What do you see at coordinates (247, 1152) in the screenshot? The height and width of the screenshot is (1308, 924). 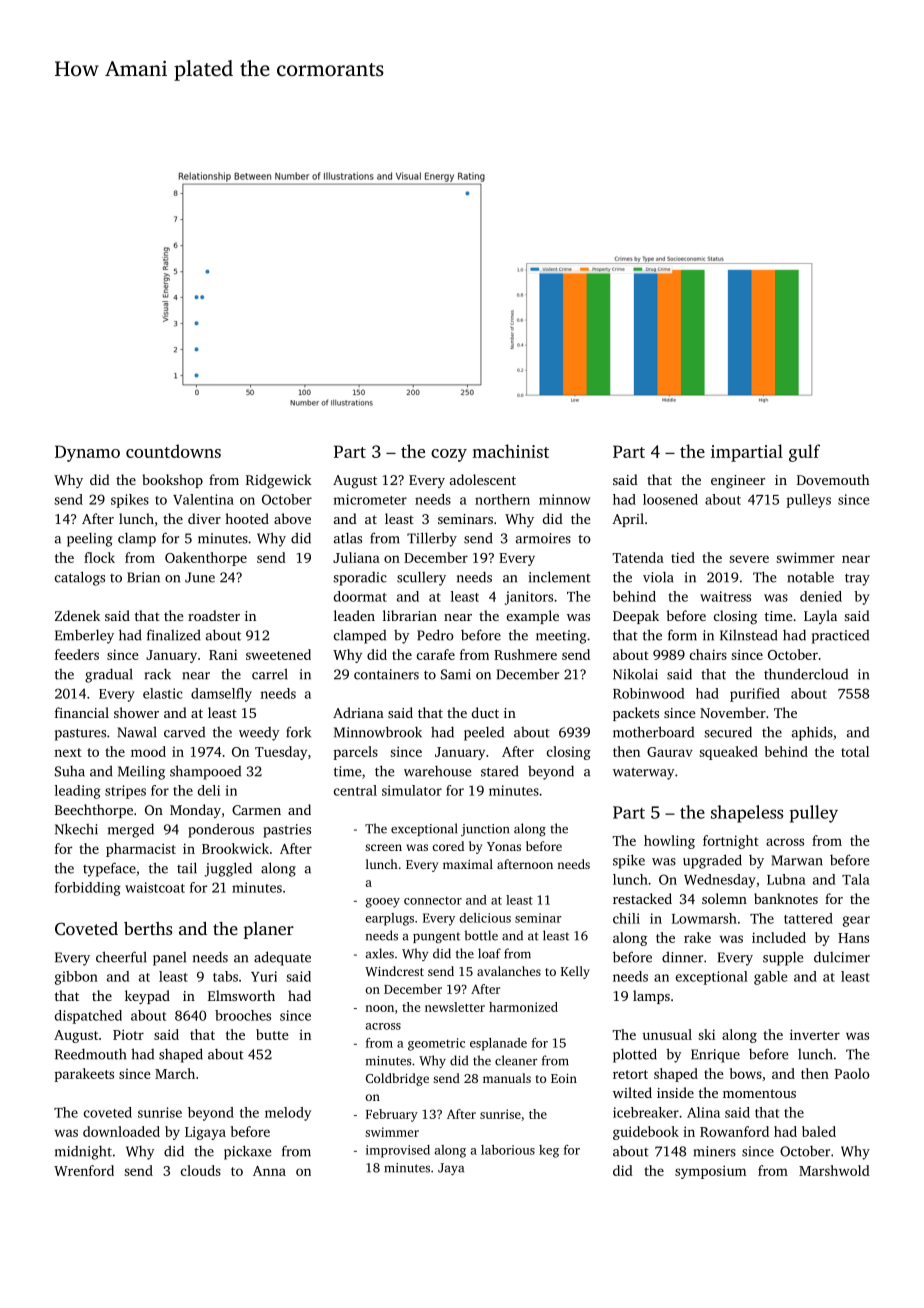 I see `pickaxe` at bounding box center [247, 1152].
